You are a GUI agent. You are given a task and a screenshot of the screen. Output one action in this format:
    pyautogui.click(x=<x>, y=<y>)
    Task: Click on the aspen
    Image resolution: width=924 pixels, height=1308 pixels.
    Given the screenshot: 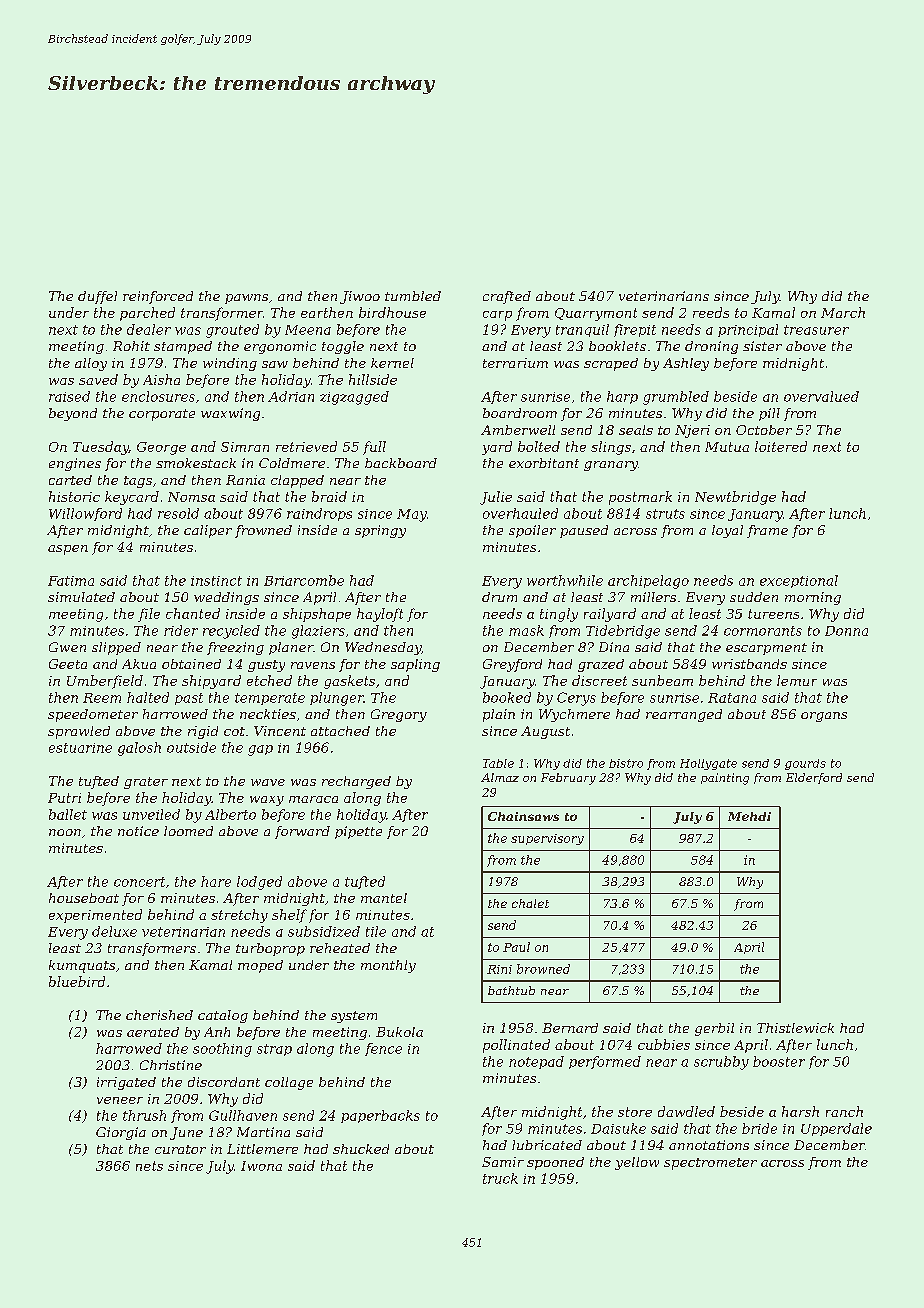 What is the action you would take?
    pyautogui.click(x=68, y=550)
